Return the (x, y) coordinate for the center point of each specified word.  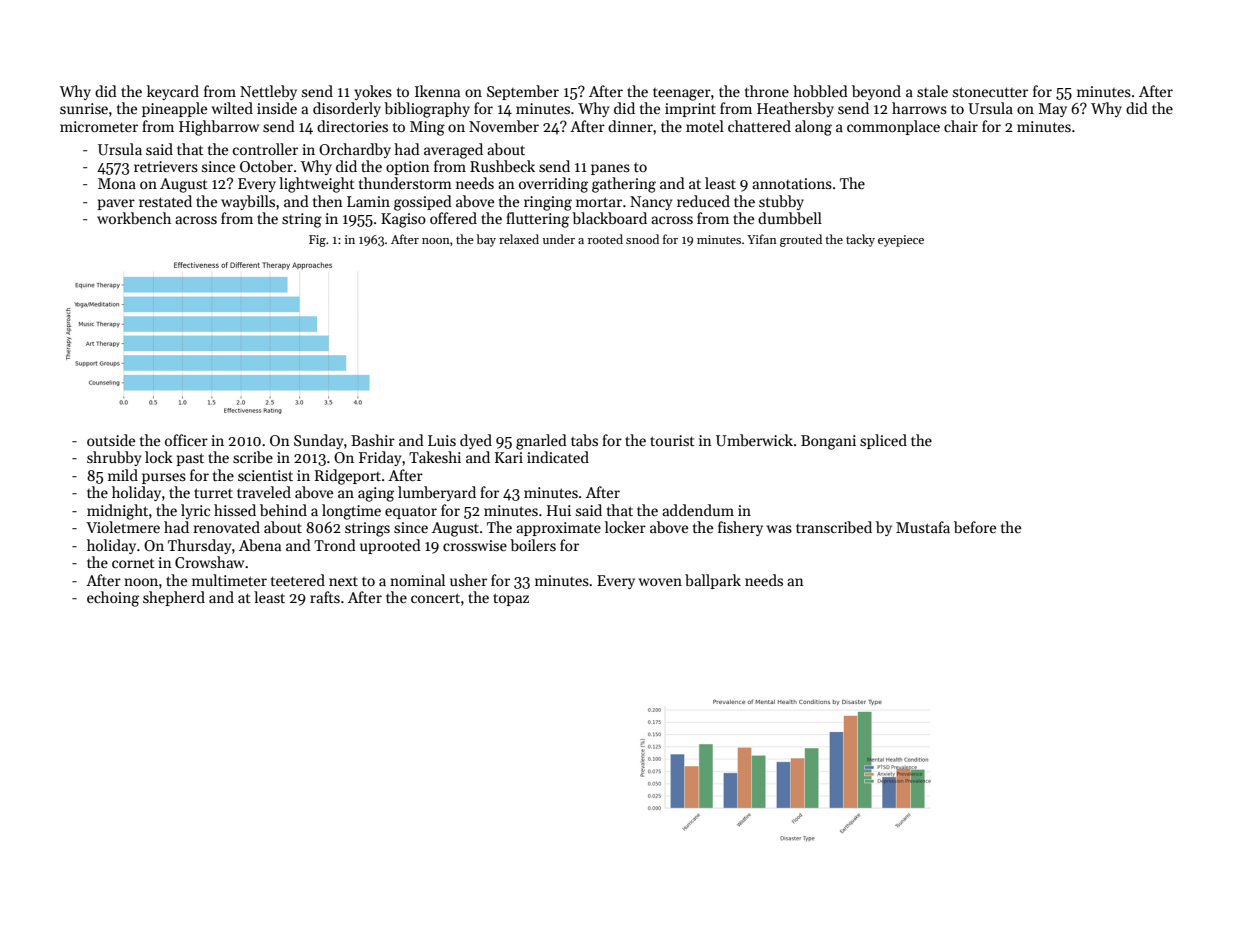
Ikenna (437, 91)
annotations (792, 183)
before (975, 527)
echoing (113, 599)
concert (435, 598)
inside (277, 108)
